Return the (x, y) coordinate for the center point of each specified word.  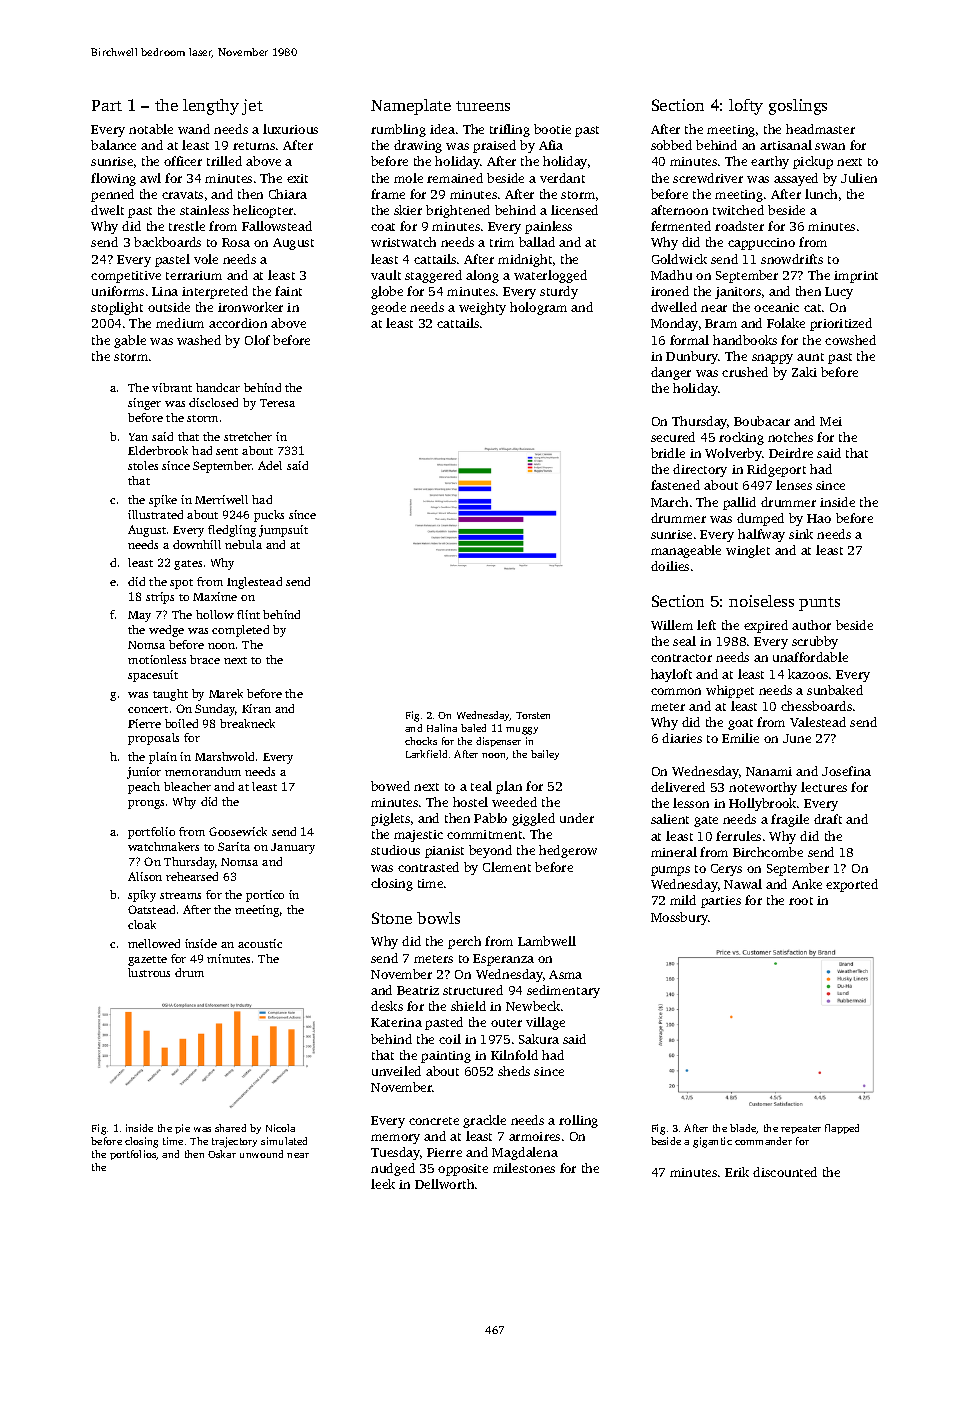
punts (819, 604)
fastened (675, 485)
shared (230, 1128)
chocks (421, 741)
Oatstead (151, 909)
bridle (668, 453)
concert (148, 709)
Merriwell (221, 499)
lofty (746, 107)
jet (252, 107)
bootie (552, 129)
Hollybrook (762, 804)
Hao (819, 518)
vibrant (172, 387)
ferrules (738, 836)
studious (395, 850)
